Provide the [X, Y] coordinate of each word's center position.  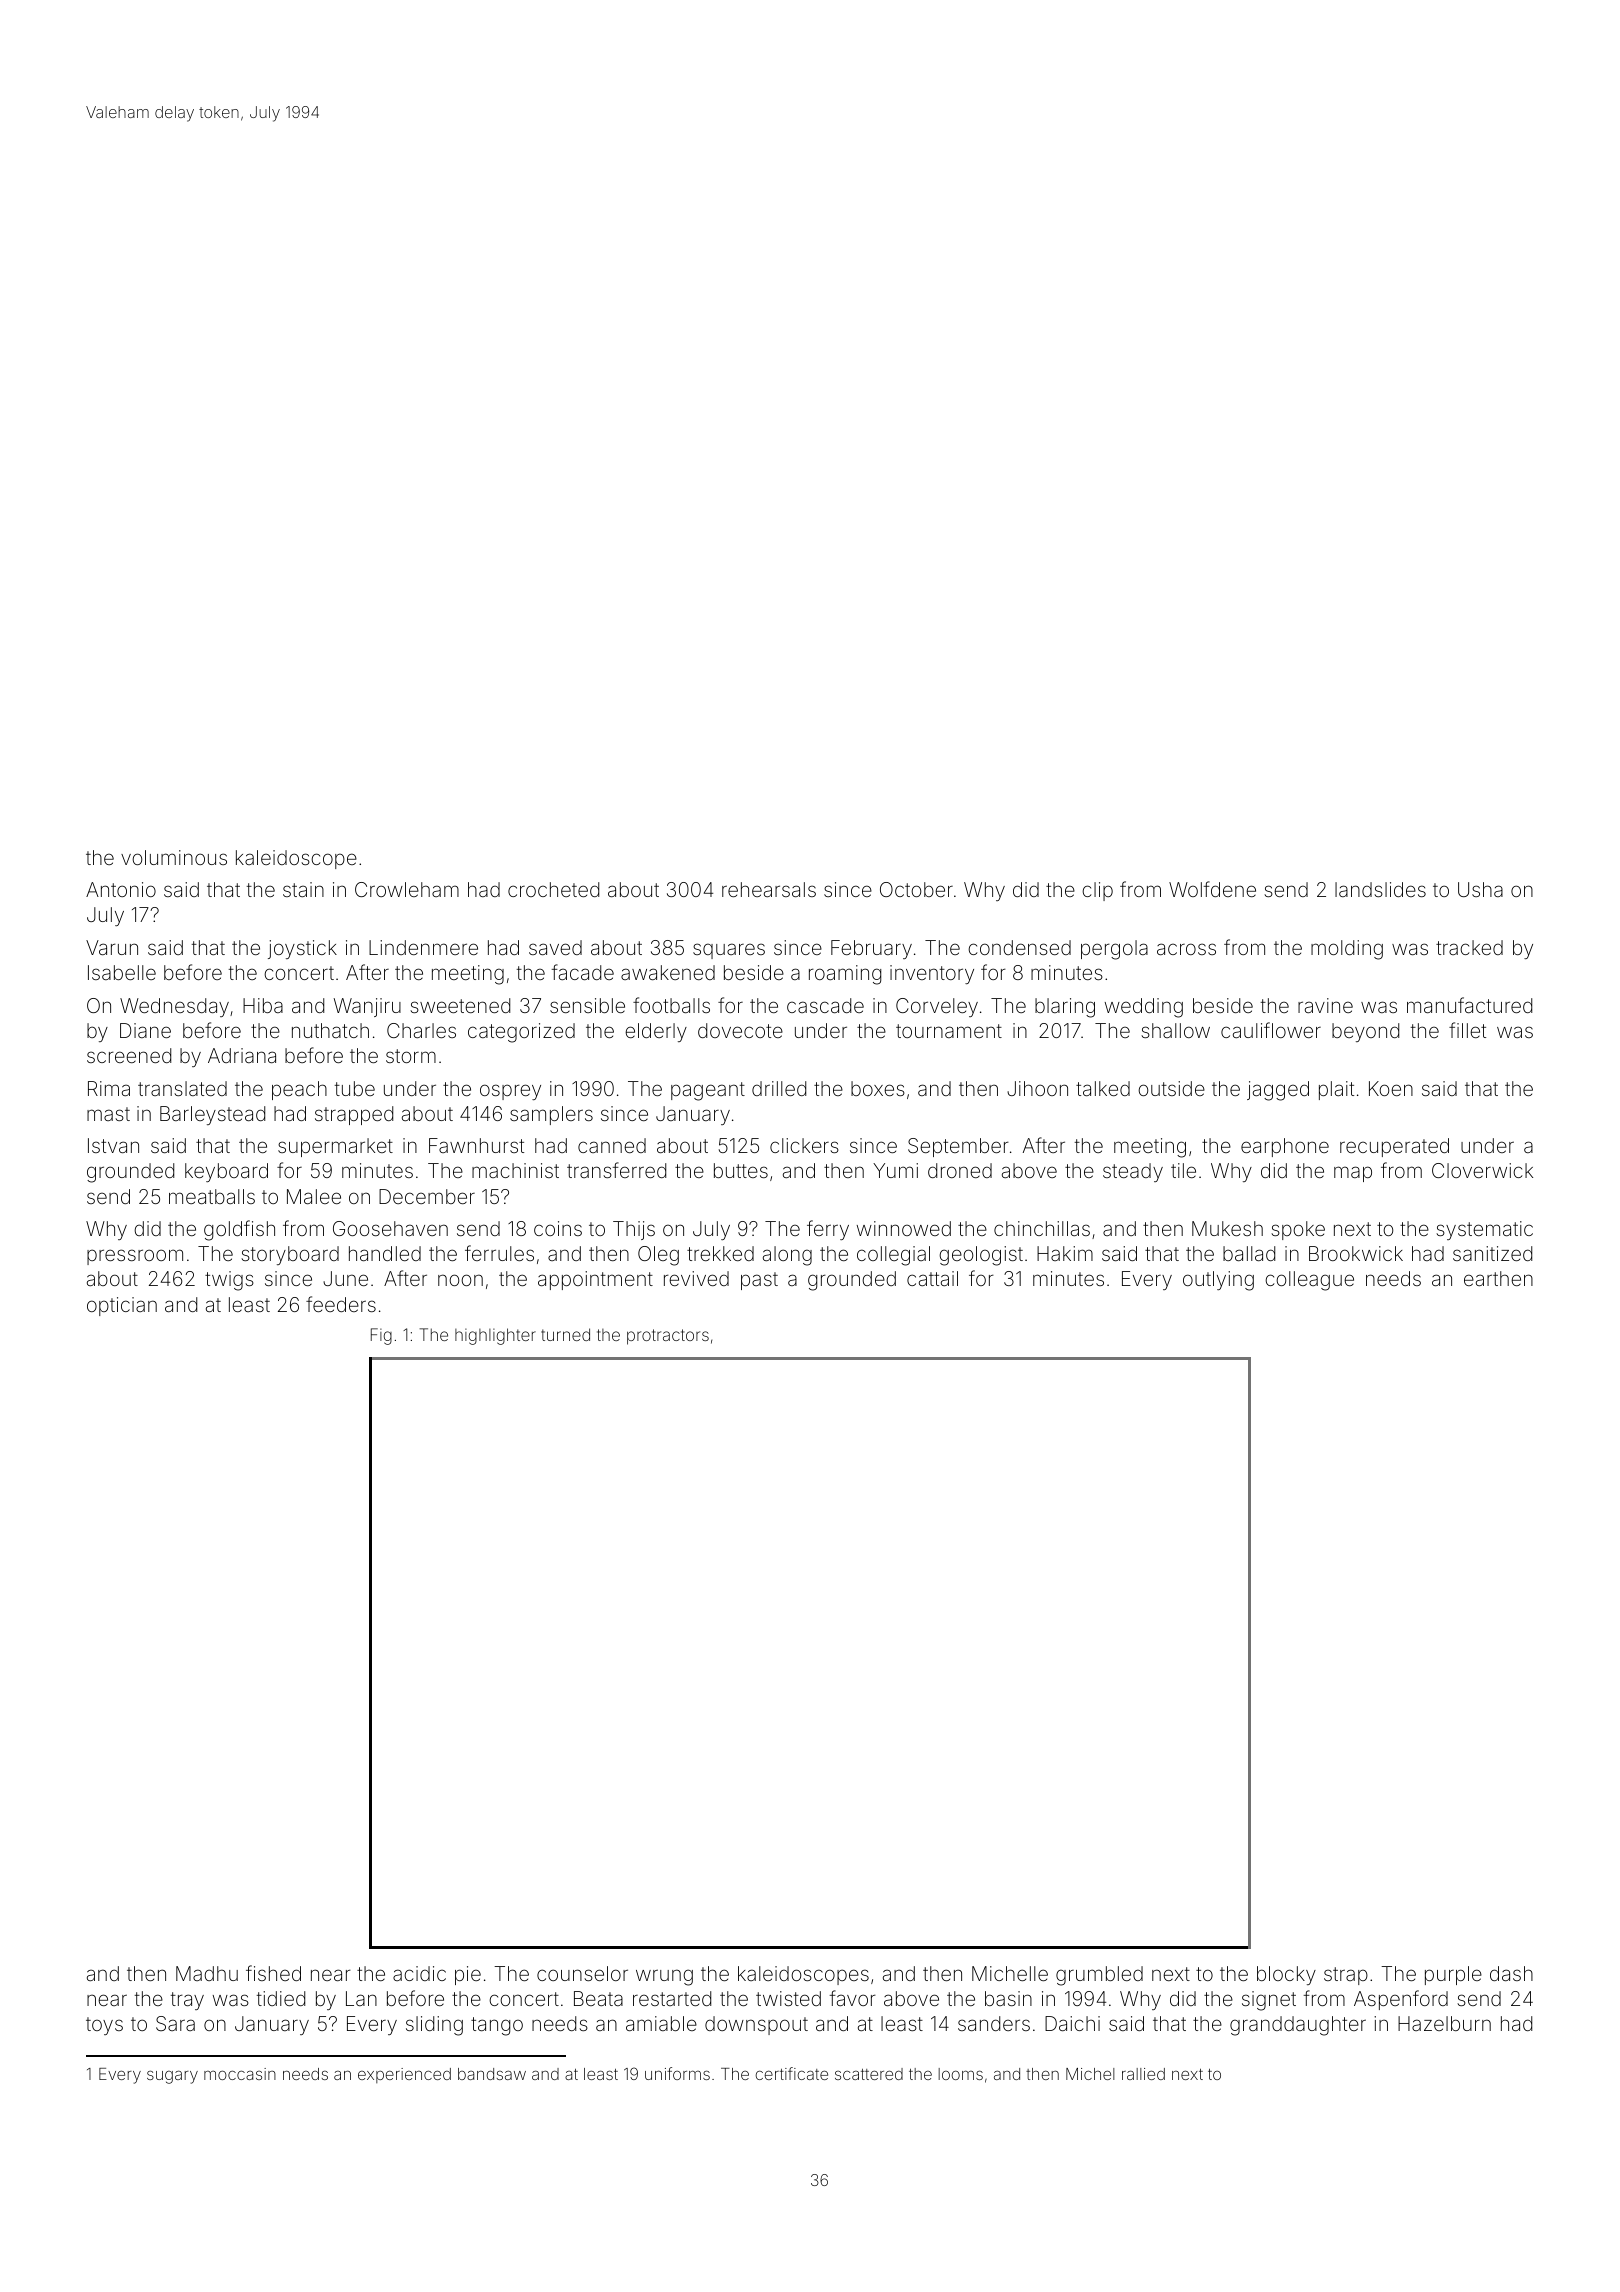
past [759, 1281]
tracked [1469, 947]
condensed [1019, 947]
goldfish [239, 1230]
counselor [582, 1973]
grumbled [1099, 1976]
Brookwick [1356, 1253]
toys [104, 2026]
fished [273, 1973]
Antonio [121, 889]
